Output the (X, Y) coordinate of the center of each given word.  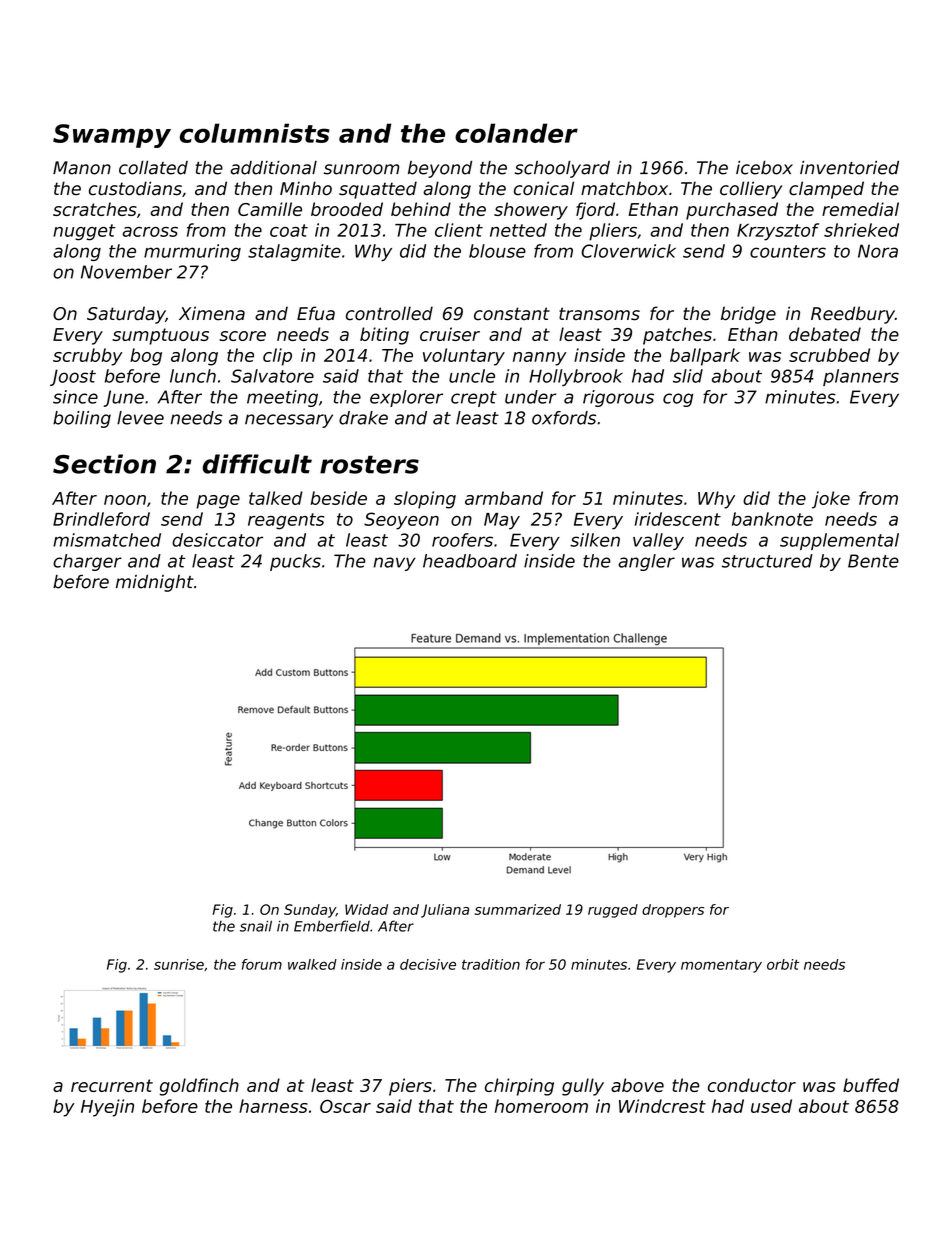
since (75, 397)
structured (767, 561)
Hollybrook (576, 377)
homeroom (541, 1106)
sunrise (179, 964)
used (771, 1106)
